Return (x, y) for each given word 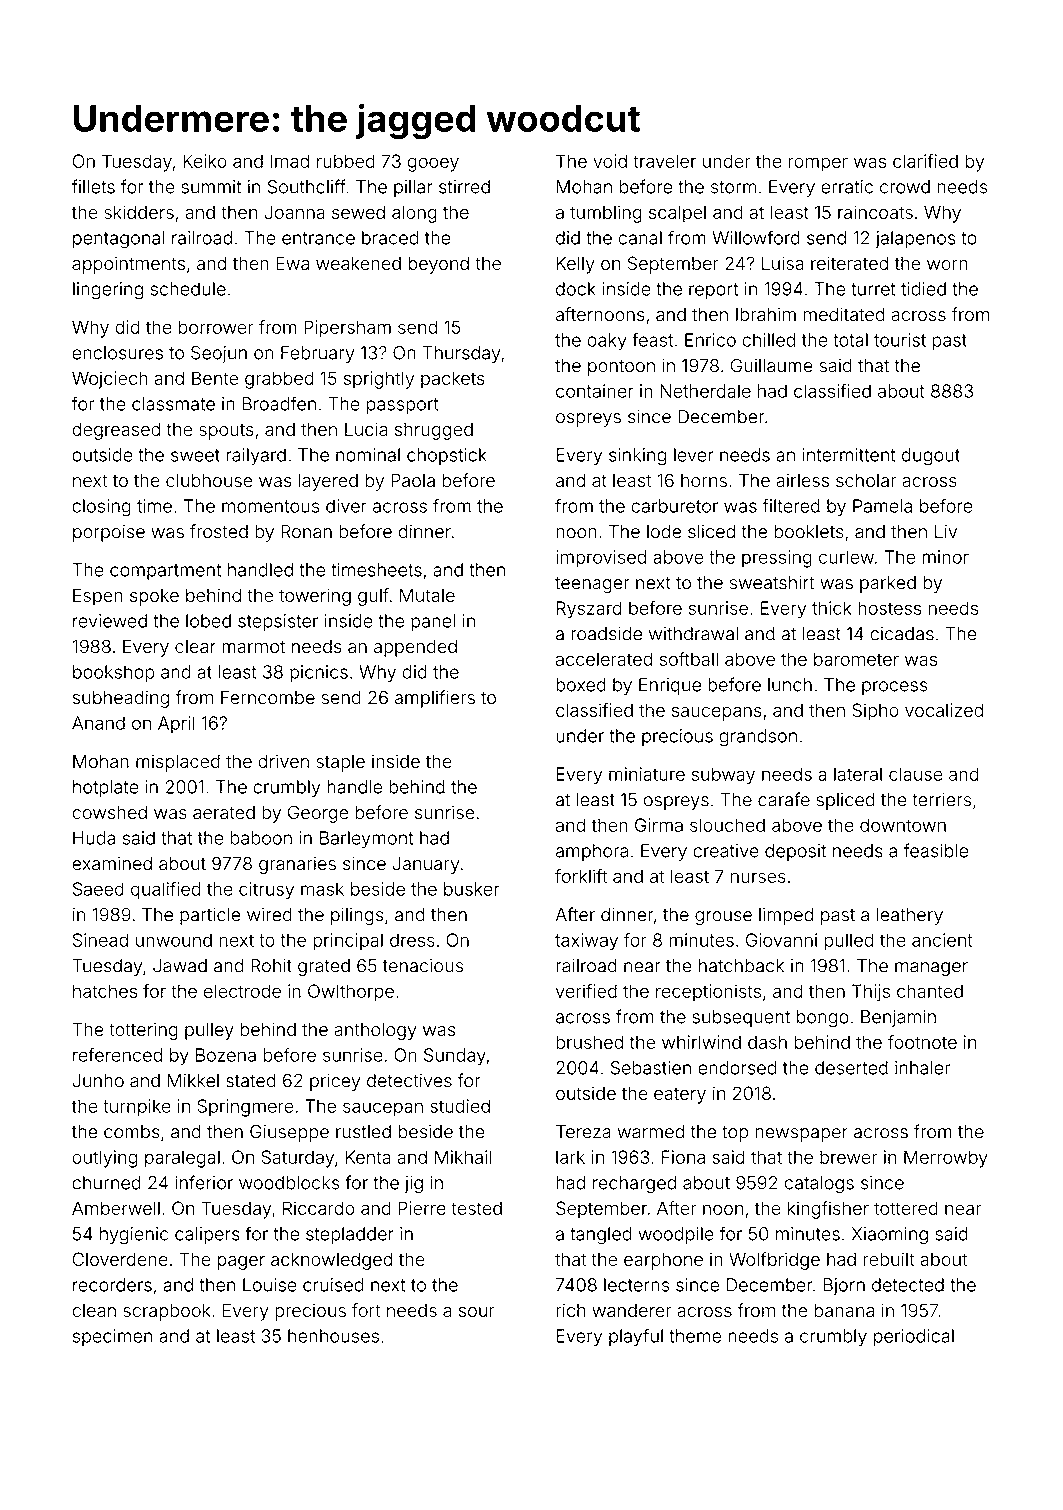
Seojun (219, 354)
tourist (900, 340)
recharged (634, 1184)
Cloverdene (120, 1259)
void (610, 161)
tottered (906, 1208)
